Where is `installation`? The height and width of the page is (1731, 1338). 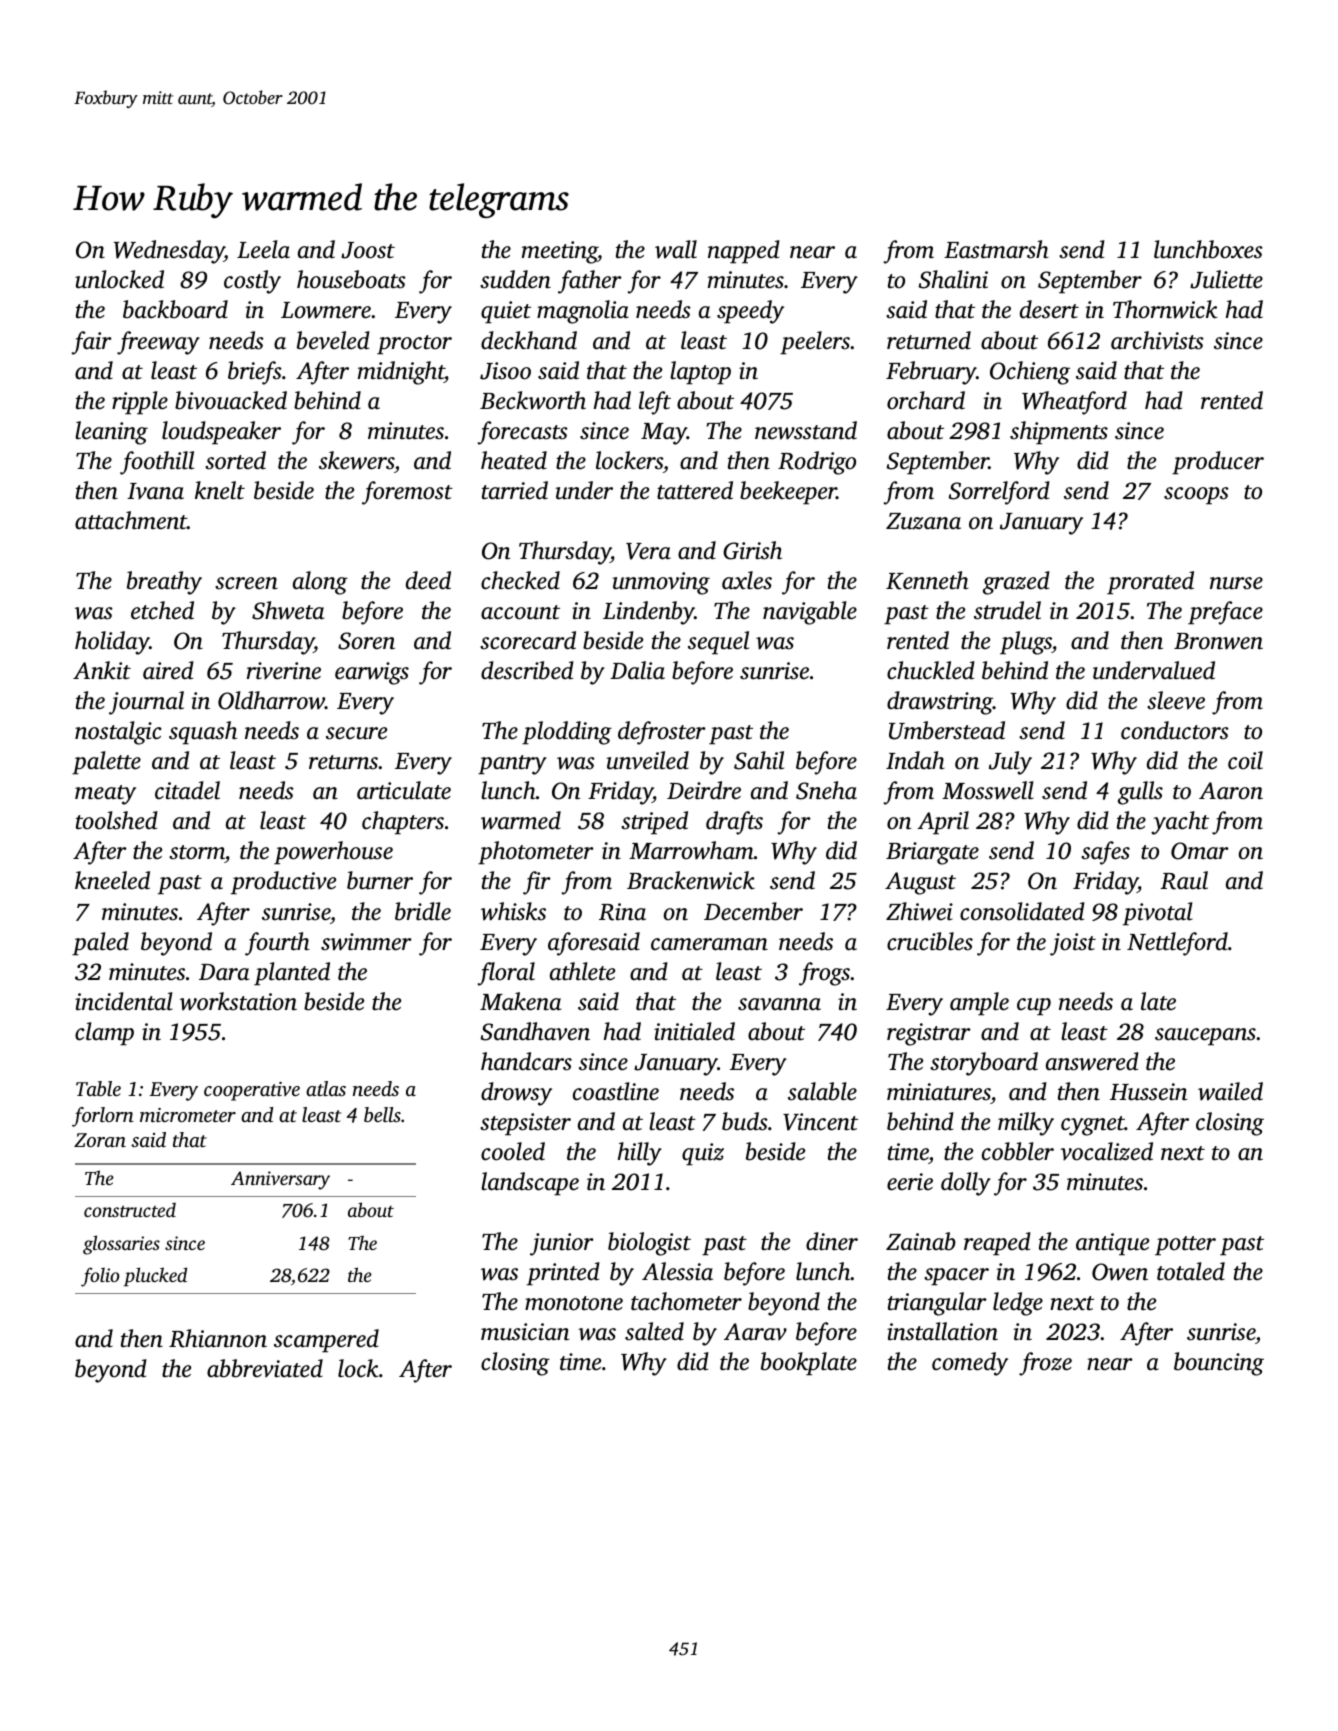
installation is located at coordinates (942, 1331).
